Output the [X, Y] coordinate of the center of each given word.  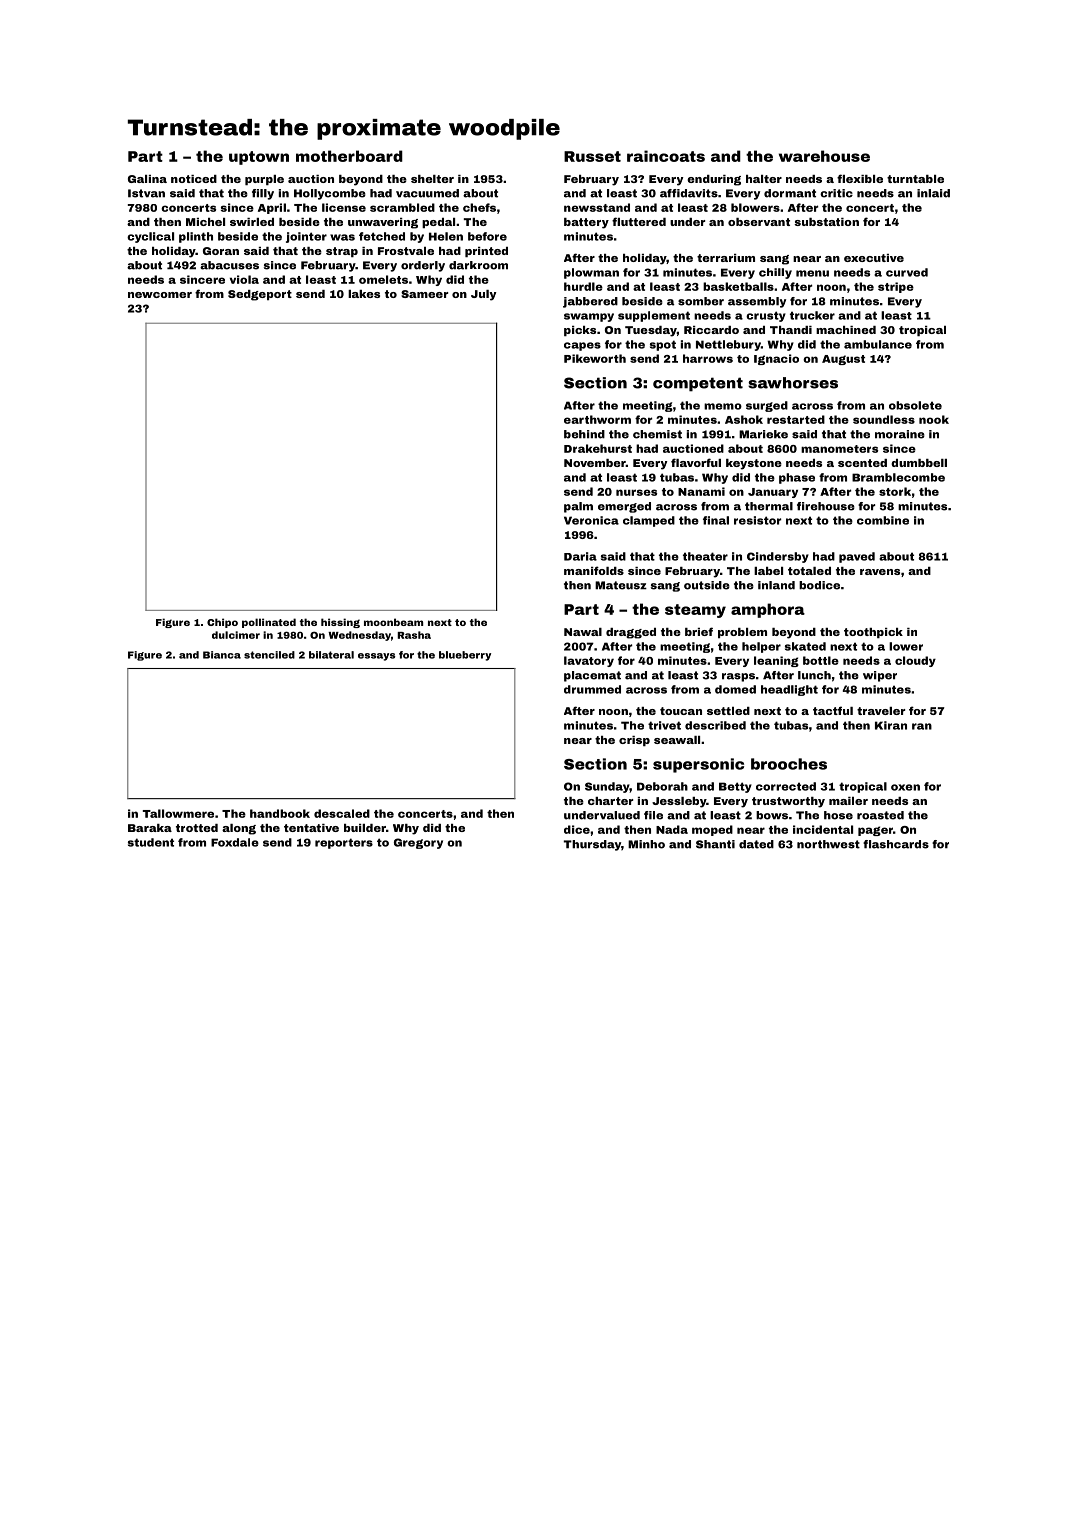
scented [862, 463]
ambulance [878, 344]
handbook [280, 813]
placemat [592, 676]
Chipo [222, 623]
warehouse [824, 156]
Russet [592, 156]
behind [584, 434]
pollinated [269, 623]
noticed [194, 179]
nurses [636, 492]
